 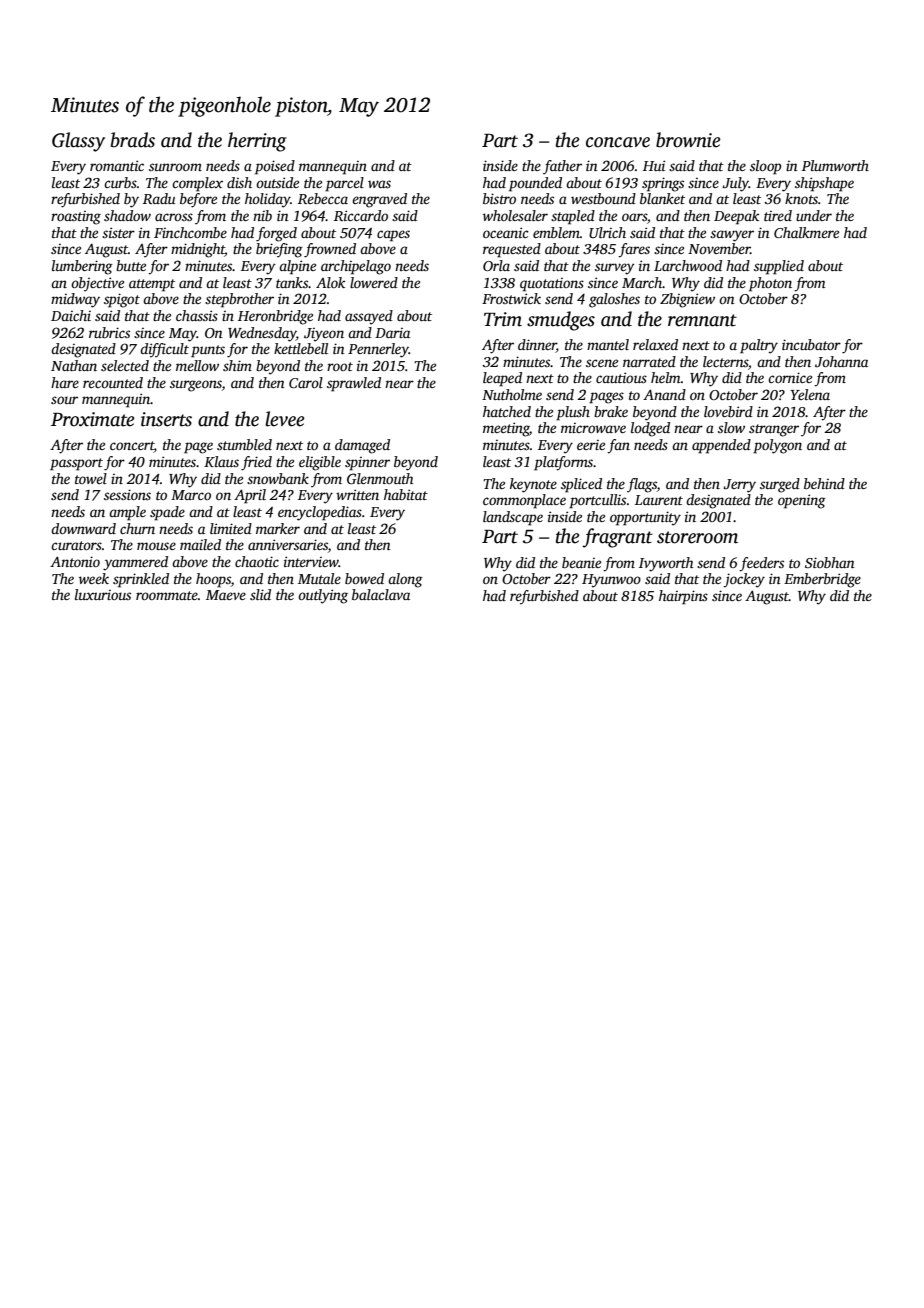 What do you see at coordinates (841, 361) in the screenshot?
I see `Johanna` at bounding box center [841, 361].
